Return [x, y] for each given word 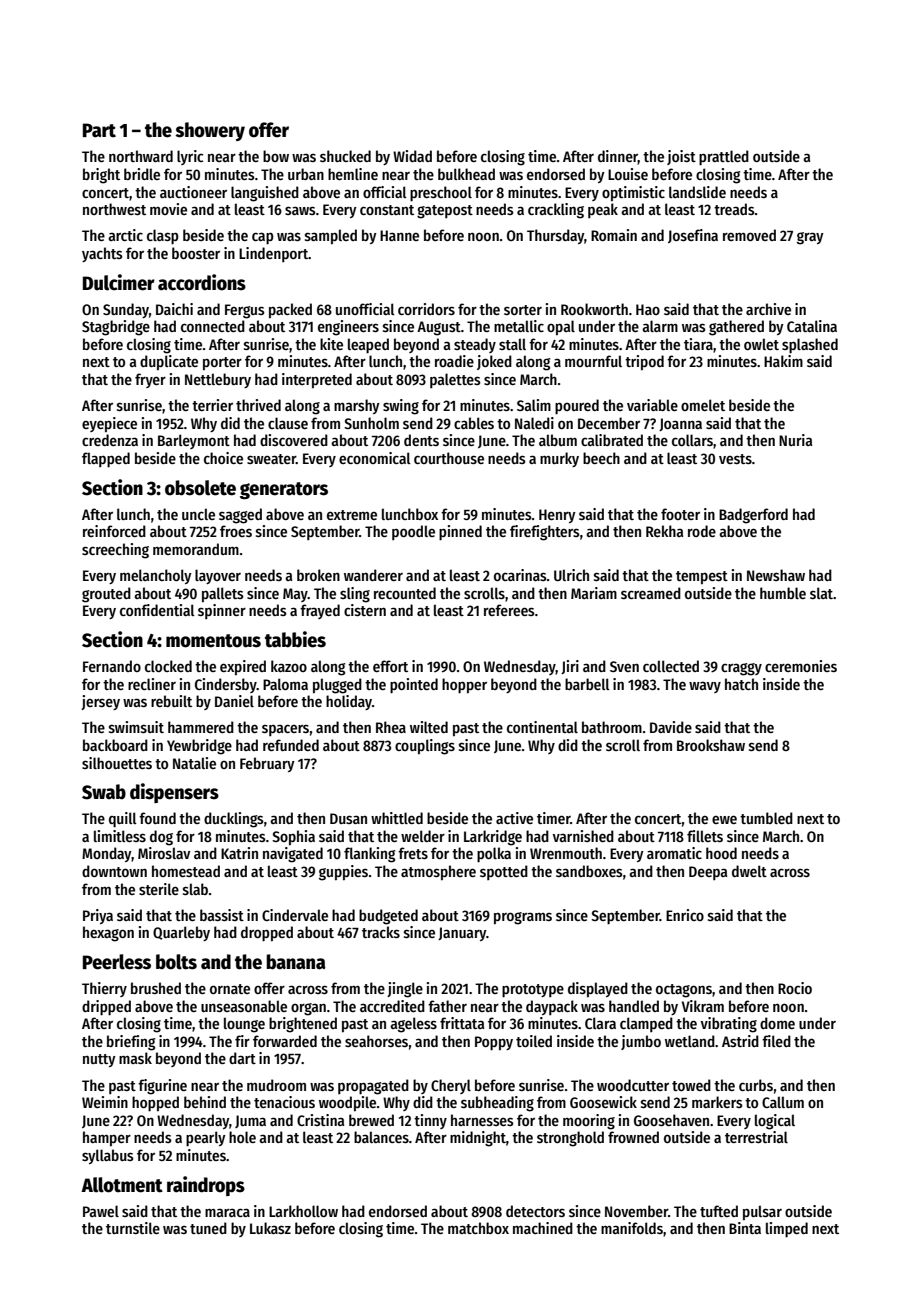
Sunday [126, 310]
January [462, 934]
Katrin [239, 853]
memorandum [196, 549]
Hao [648, 309]
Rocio [795, 988]
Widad [412, 156]
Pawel [101, 1211]
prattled [724, 157]
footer [680, 514]
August [439, 328]
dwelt [749, 871]
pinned [460, 532]
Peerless [117, 962]
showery [210, 131]
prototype [533, 990]
